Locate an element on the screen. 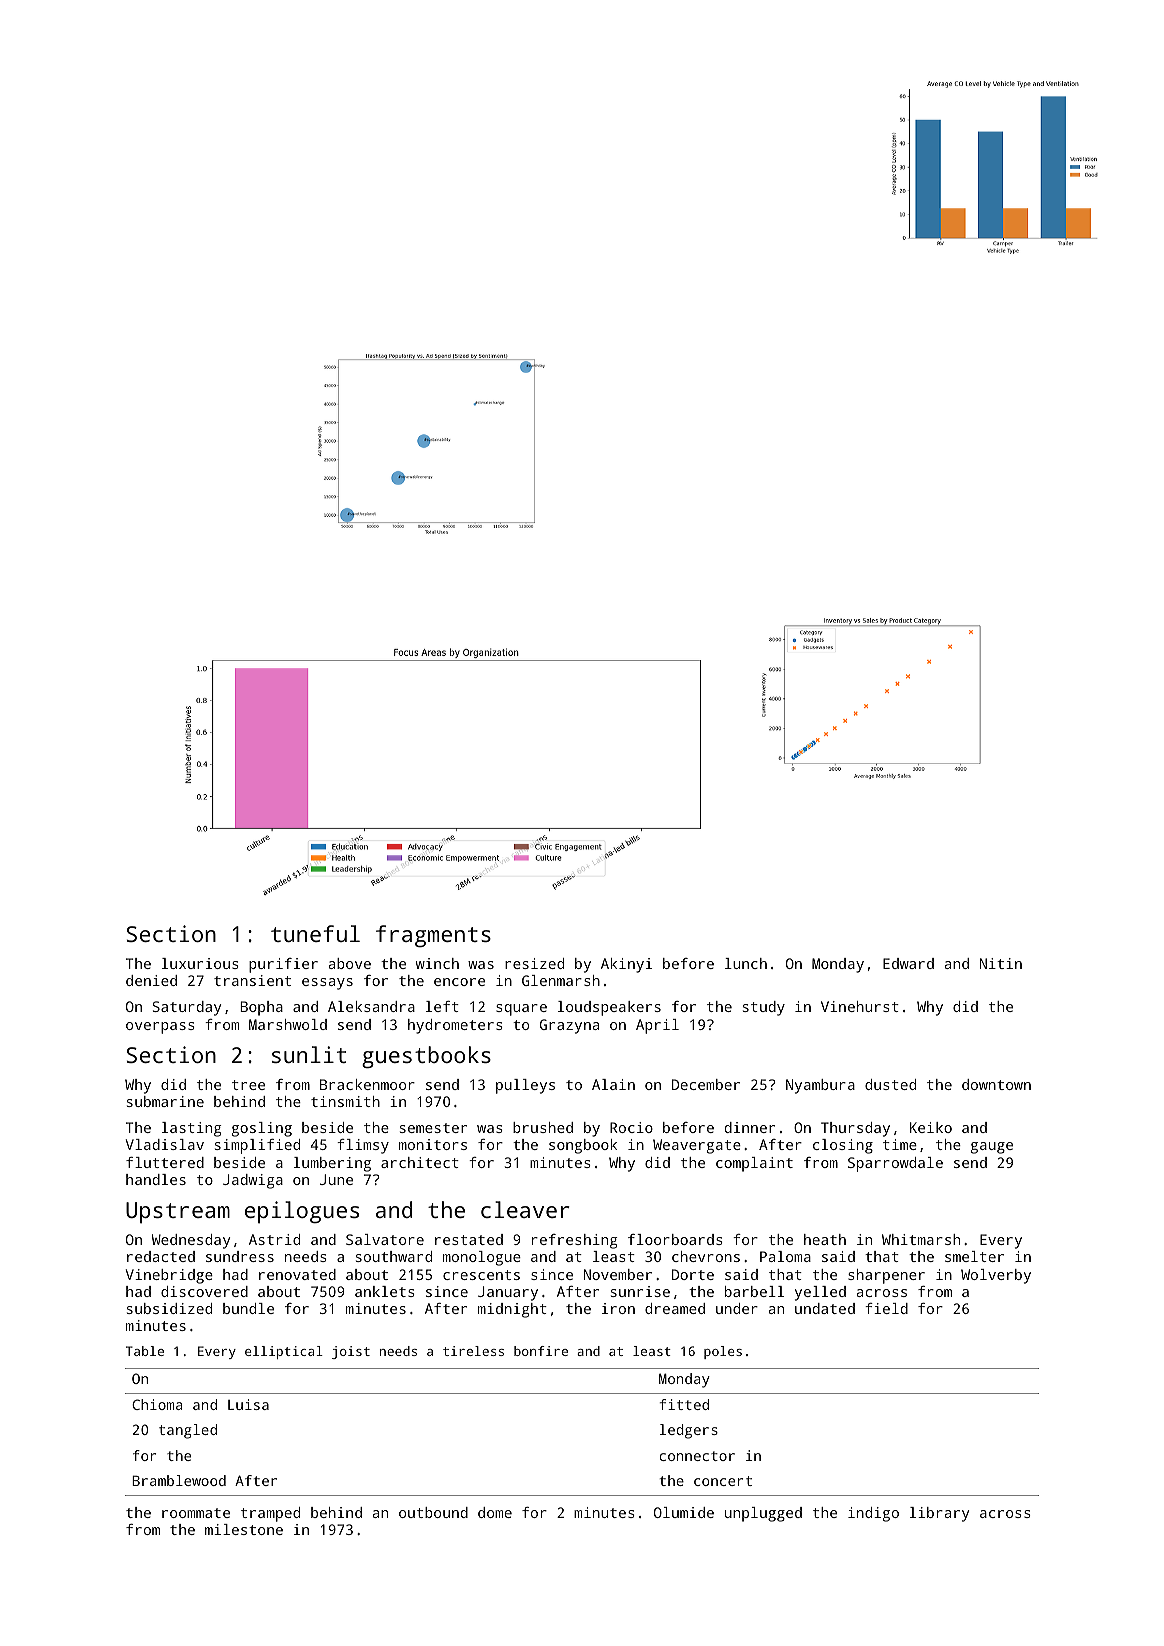  Nitin is located at coordinates (1001, 963).
